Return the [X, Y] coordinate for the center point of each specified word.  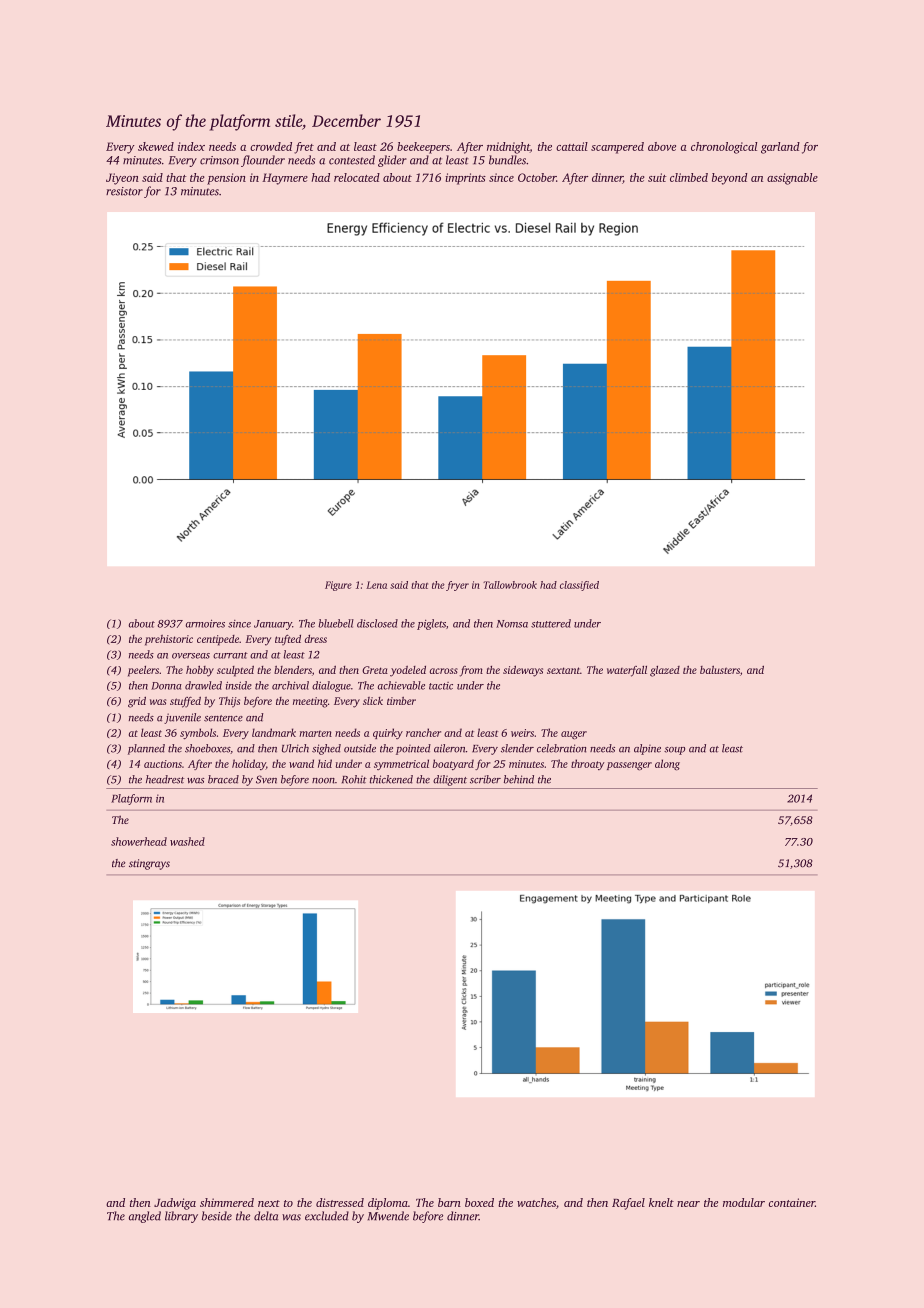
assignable [792, 179]
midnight [508, 148]
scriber [485, 779]
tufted [288, 639]
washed [187, 841]
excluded [327, 1216]
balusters [720, 670]
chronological [724, 148]
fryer [457, 586]
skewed [156, 146]
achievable [401, 685]
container [792, 1202]
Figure [338, 586]
